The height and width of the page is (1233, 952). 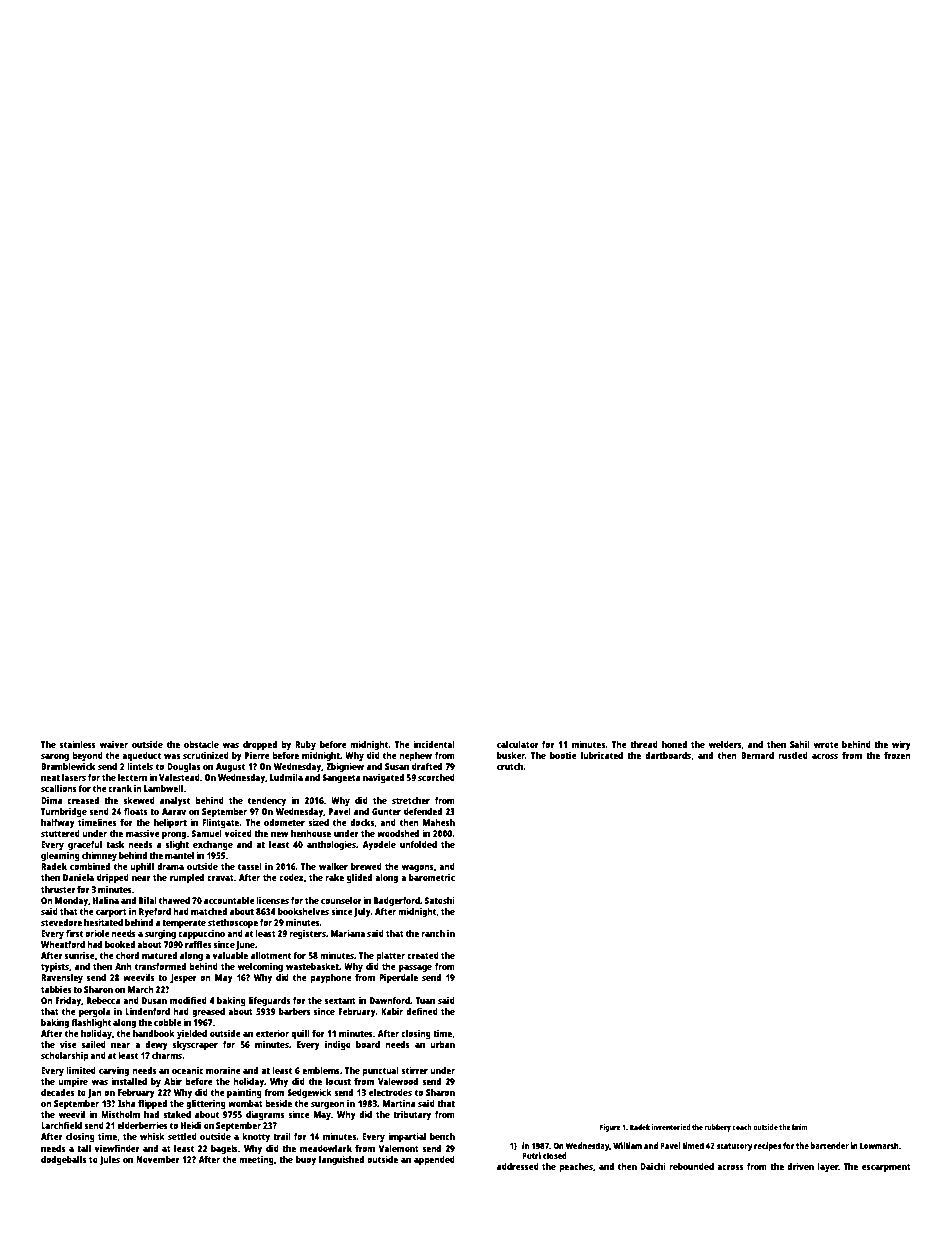 I want to click on escarpment, so click(x=886, y=1168).
